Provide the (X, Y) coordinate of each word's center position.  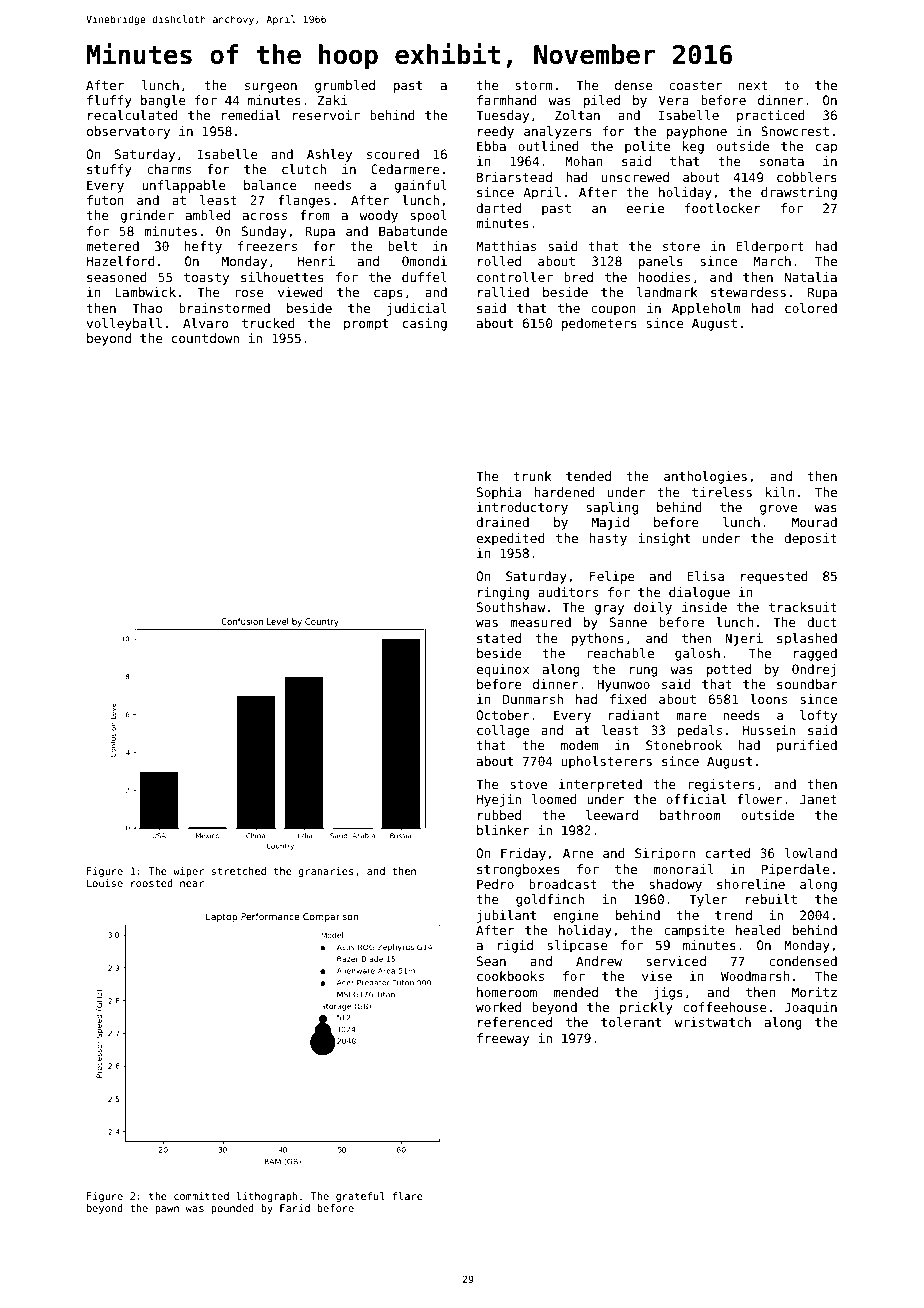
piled (602, 101)
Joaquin (810, 1008)
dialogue (699, 593)
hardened (565, 492)
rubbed (499, 815)
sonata (782, 161)
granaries (326, 872)
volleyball (124, 324)
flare (407, 1196)
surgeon (271, 88)
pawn (167, 1210)
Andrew (599, 961)
